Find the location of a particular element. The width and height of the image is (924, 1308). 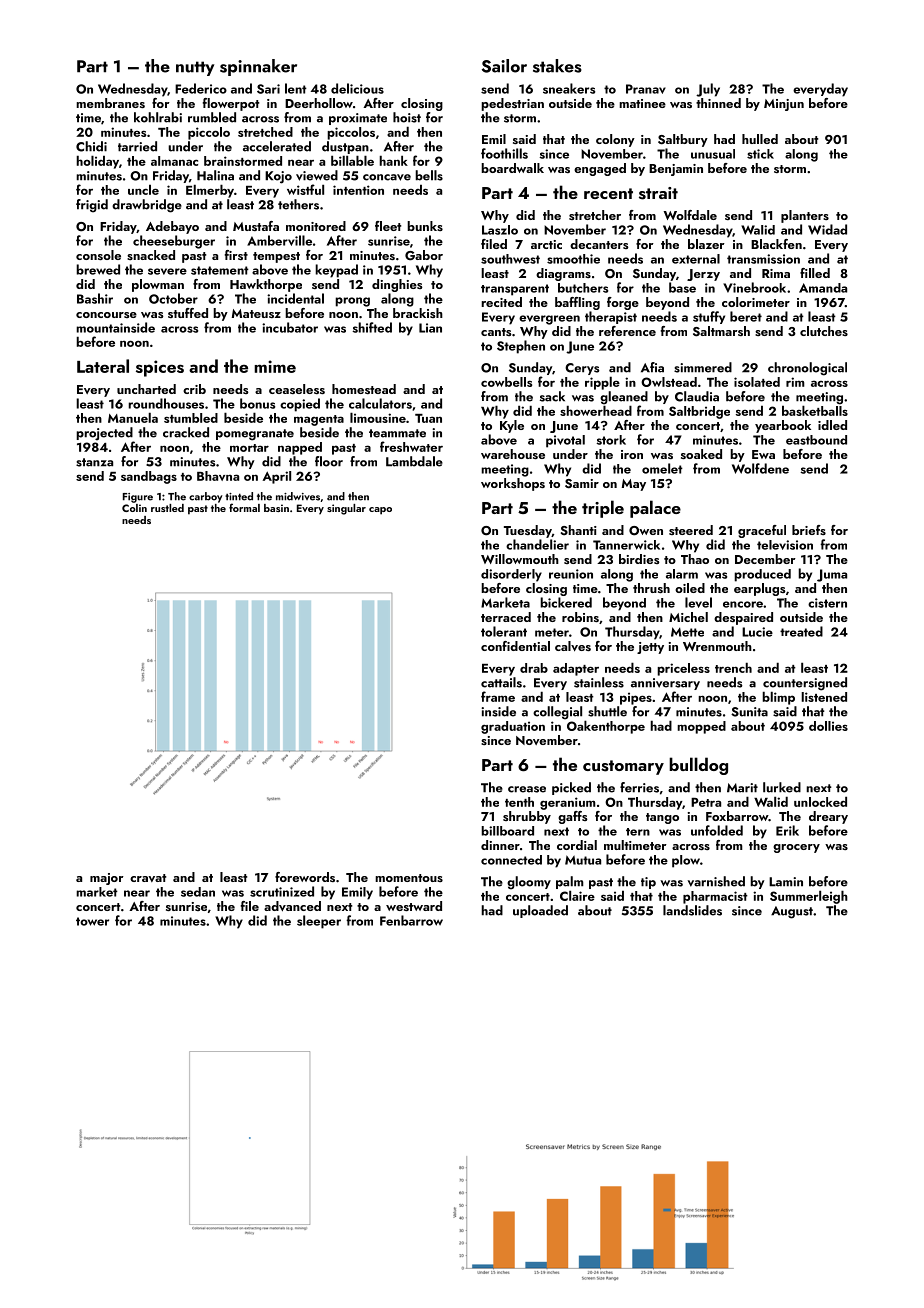

isolated is located at coordinates (757, 382).
